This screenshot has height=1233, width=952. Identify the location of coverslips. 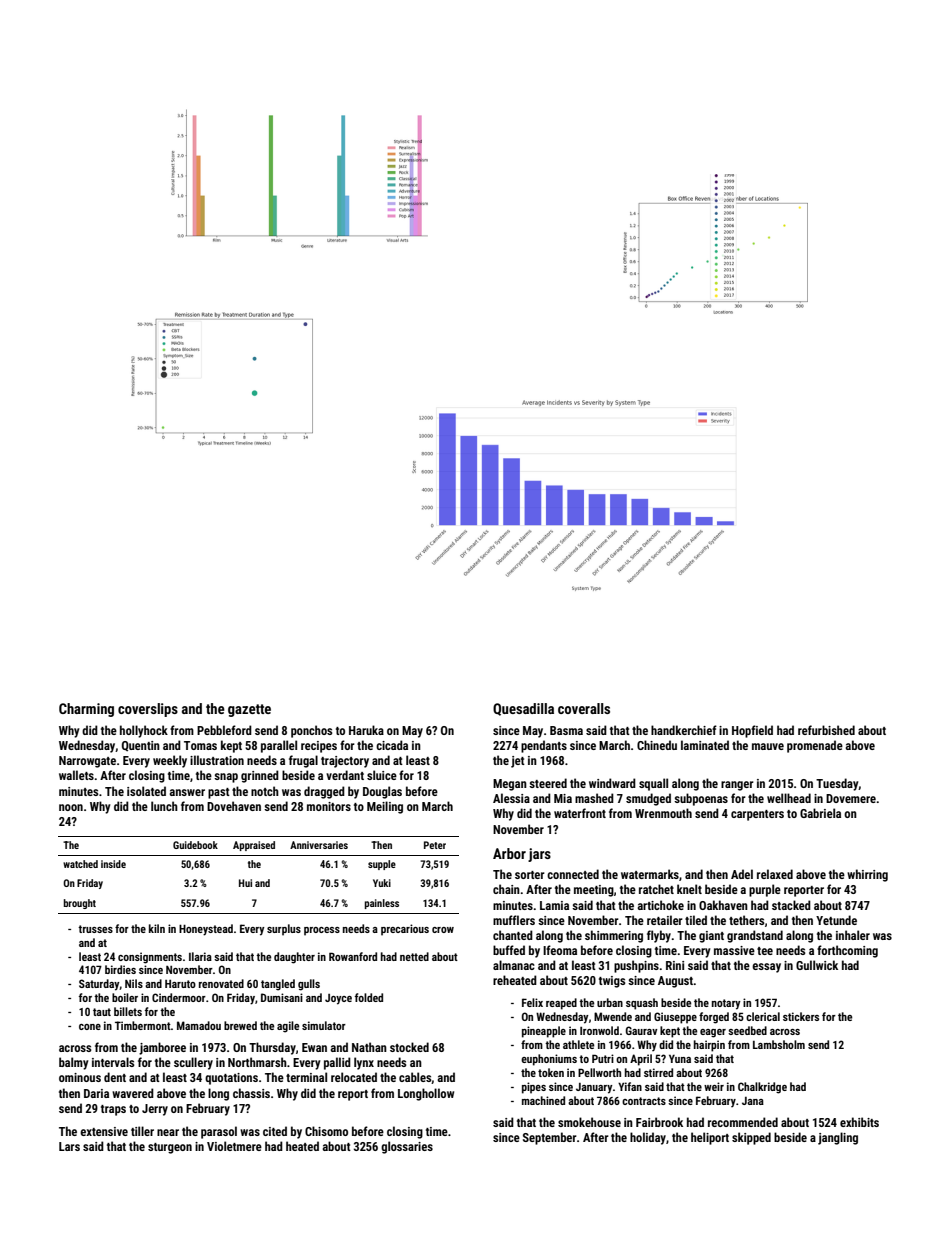
(148, 710).
